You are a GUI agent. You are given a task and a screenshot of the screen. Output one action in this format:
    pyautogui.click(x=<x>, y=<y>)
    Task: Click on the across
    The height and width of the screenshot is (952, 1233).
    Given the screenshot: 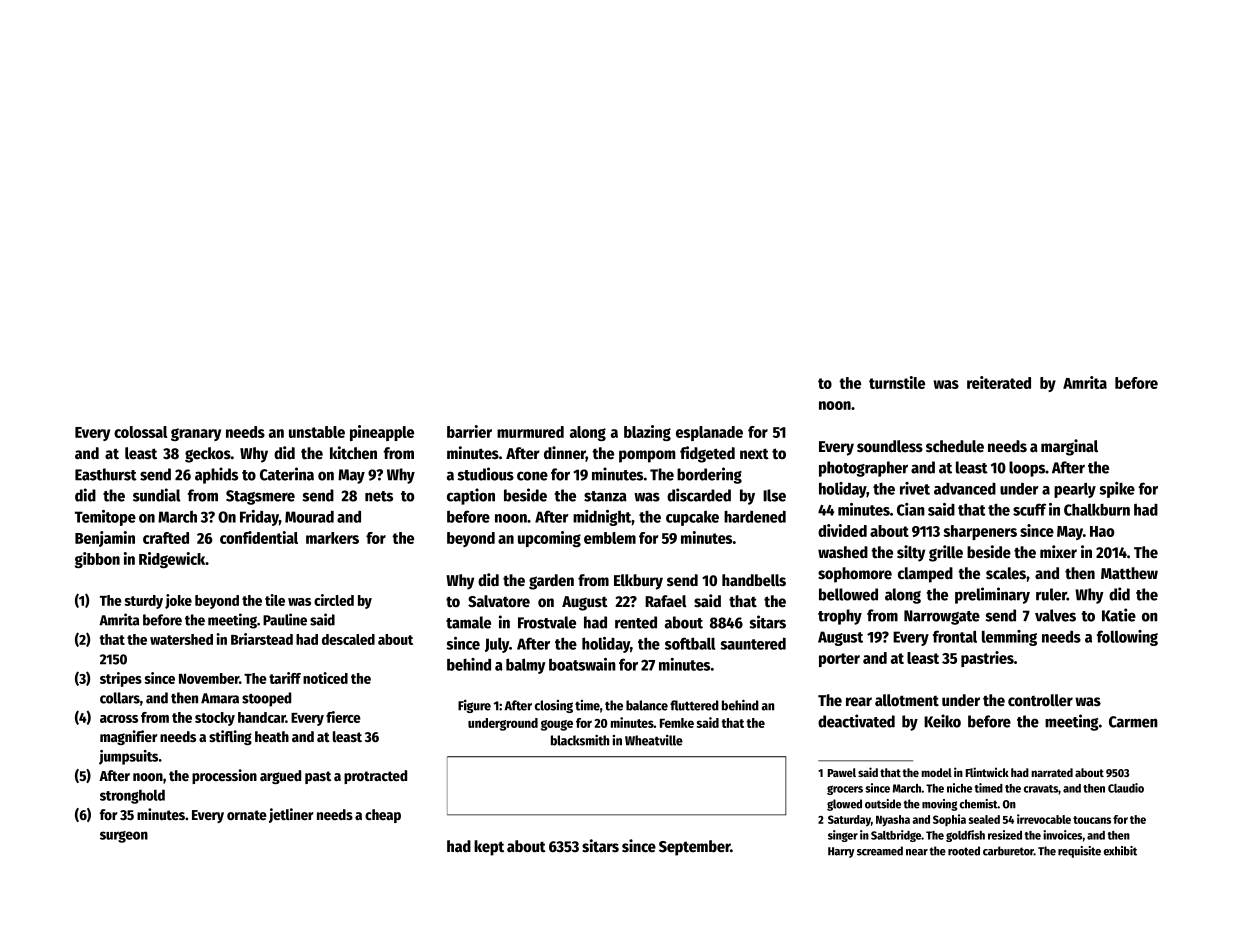 What is the action you would take?
    pyautogui.click(x=119, y=719)
